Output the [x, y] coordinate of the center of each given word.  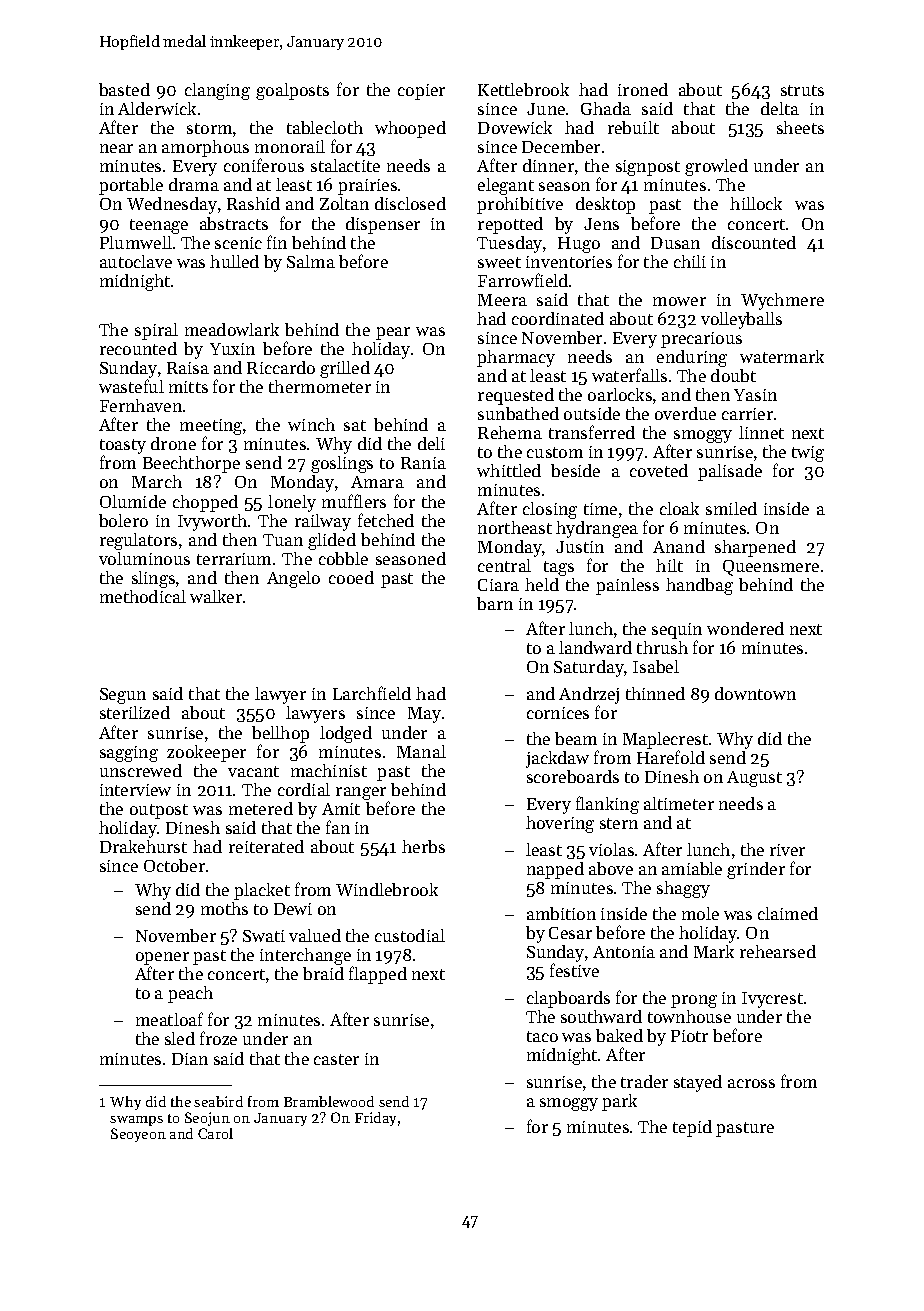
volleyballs [741, 320]
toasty [123, 447]
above [611, 868]
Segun [123, 696]
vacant [253, 771]
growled [716, 167]
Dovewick [515, 127]
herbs [423, 846]
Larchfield [372, 693]
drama [194, 184]
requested [516, 396]
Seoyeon [138, 1135]
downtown [755, 693]
